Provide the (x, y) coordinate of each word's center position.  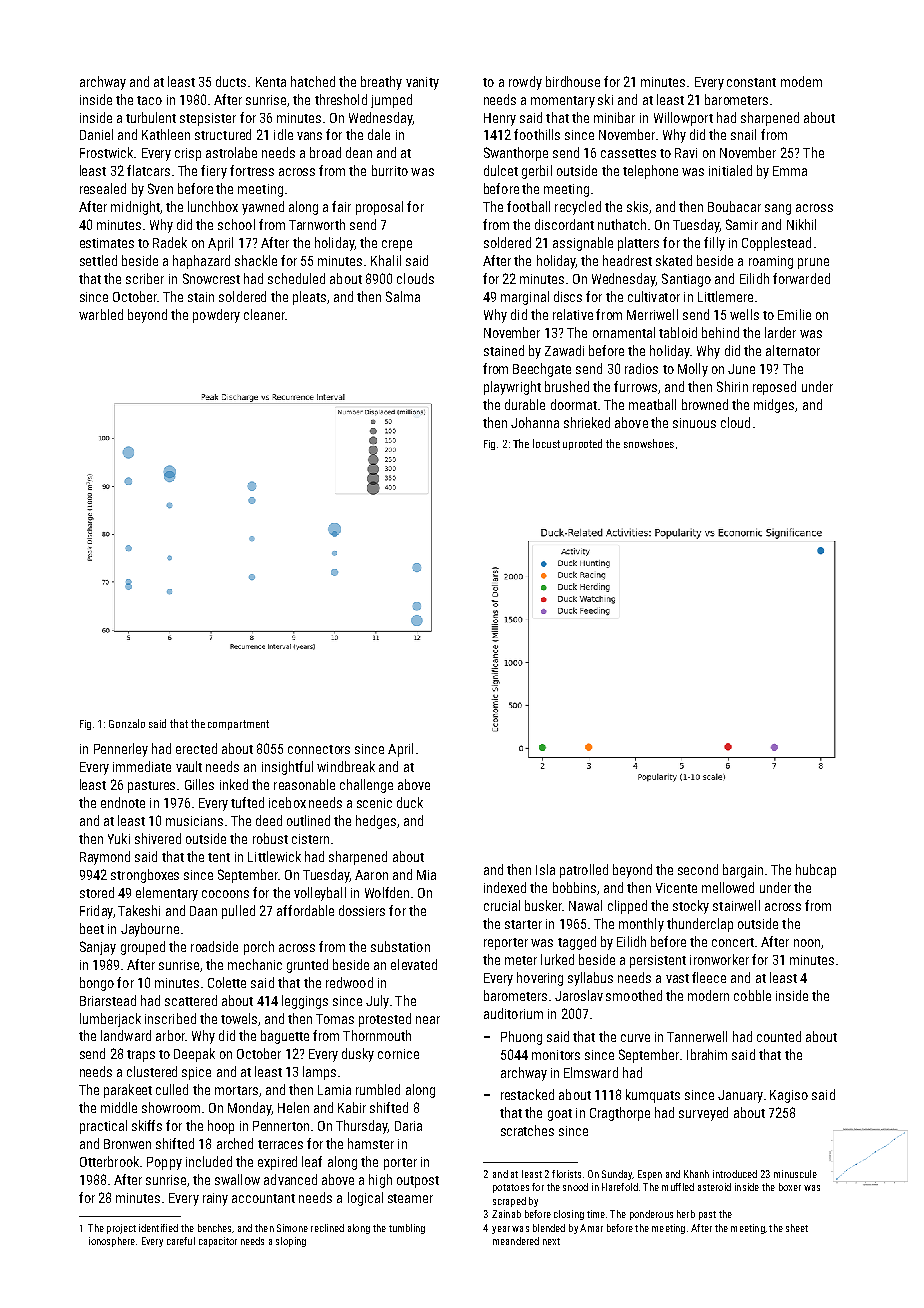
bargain (743, 871)
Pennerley (121, 750)
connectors (319, 749)
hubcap (816, 871)
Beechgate (542, 370)
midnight (135, 208)
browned (705, 404)
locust (546, 443)
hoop (221, 1127)
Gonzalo (127, 723)
